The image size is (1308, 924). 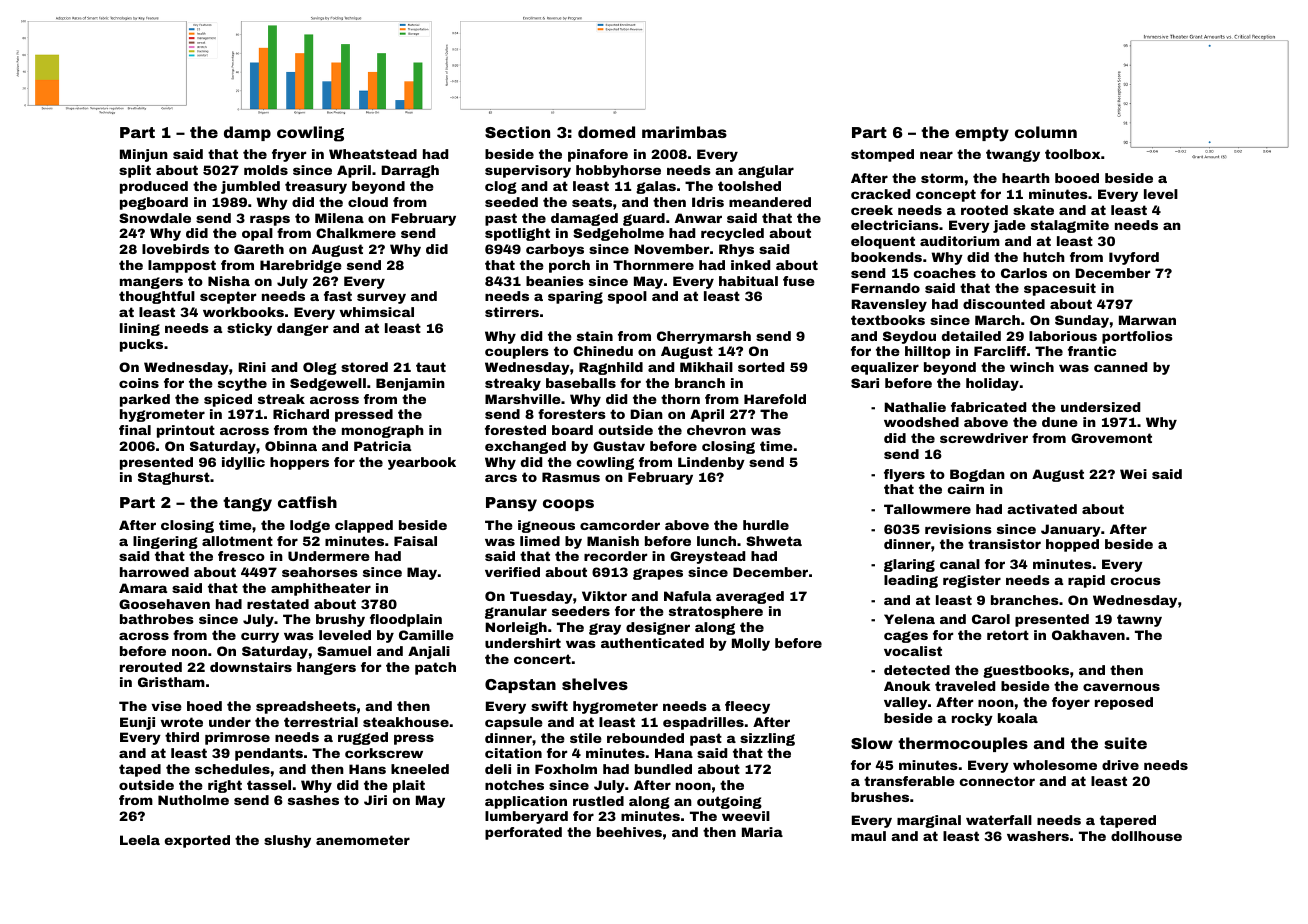 What do you see at coordinates (1136, 581) in the document?
I see `crocus` at bounding box center [1136, 581].
